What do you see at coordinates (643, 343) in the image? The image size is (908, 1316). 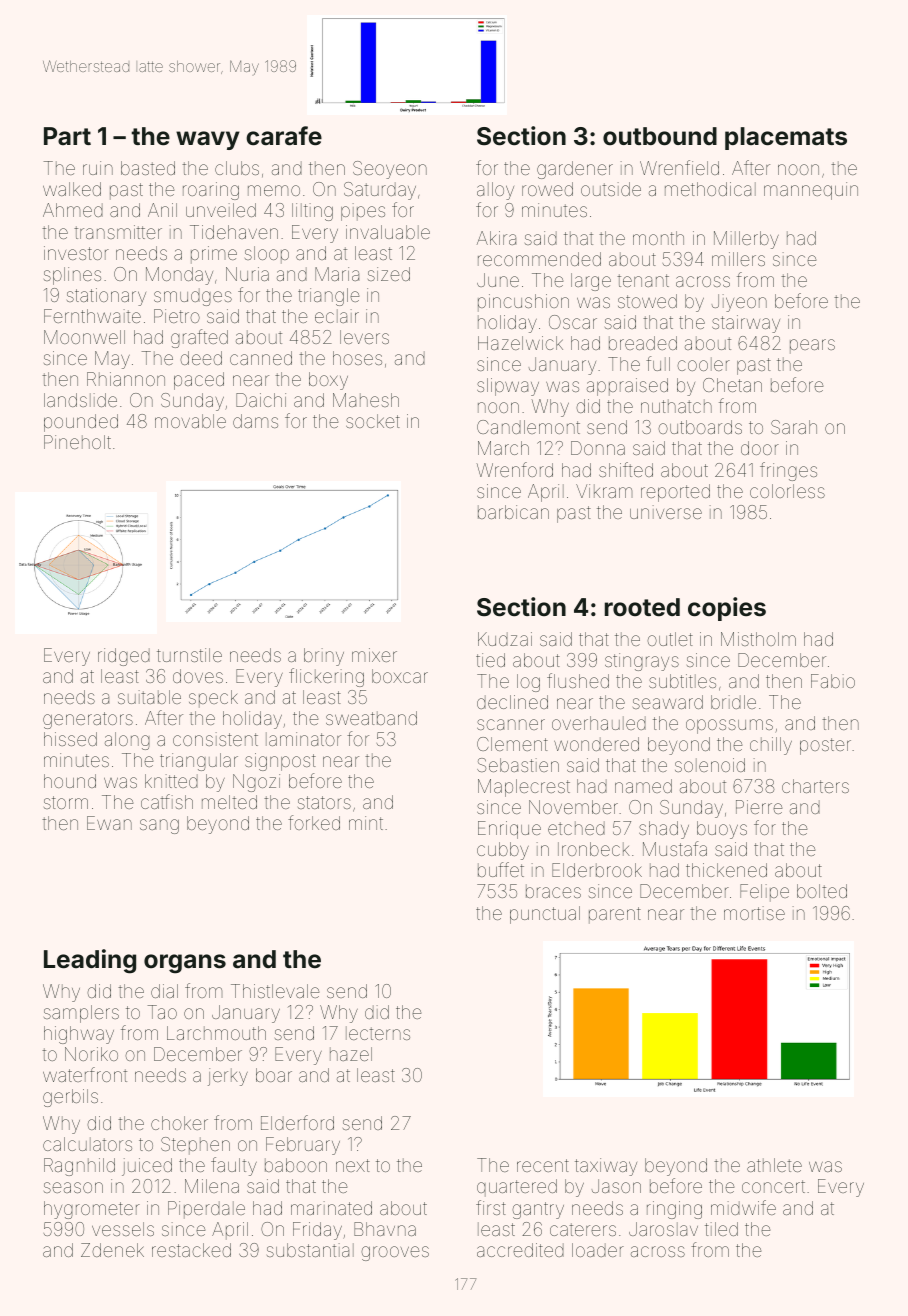 I see `breaded` at bounding box center [643, 343].
